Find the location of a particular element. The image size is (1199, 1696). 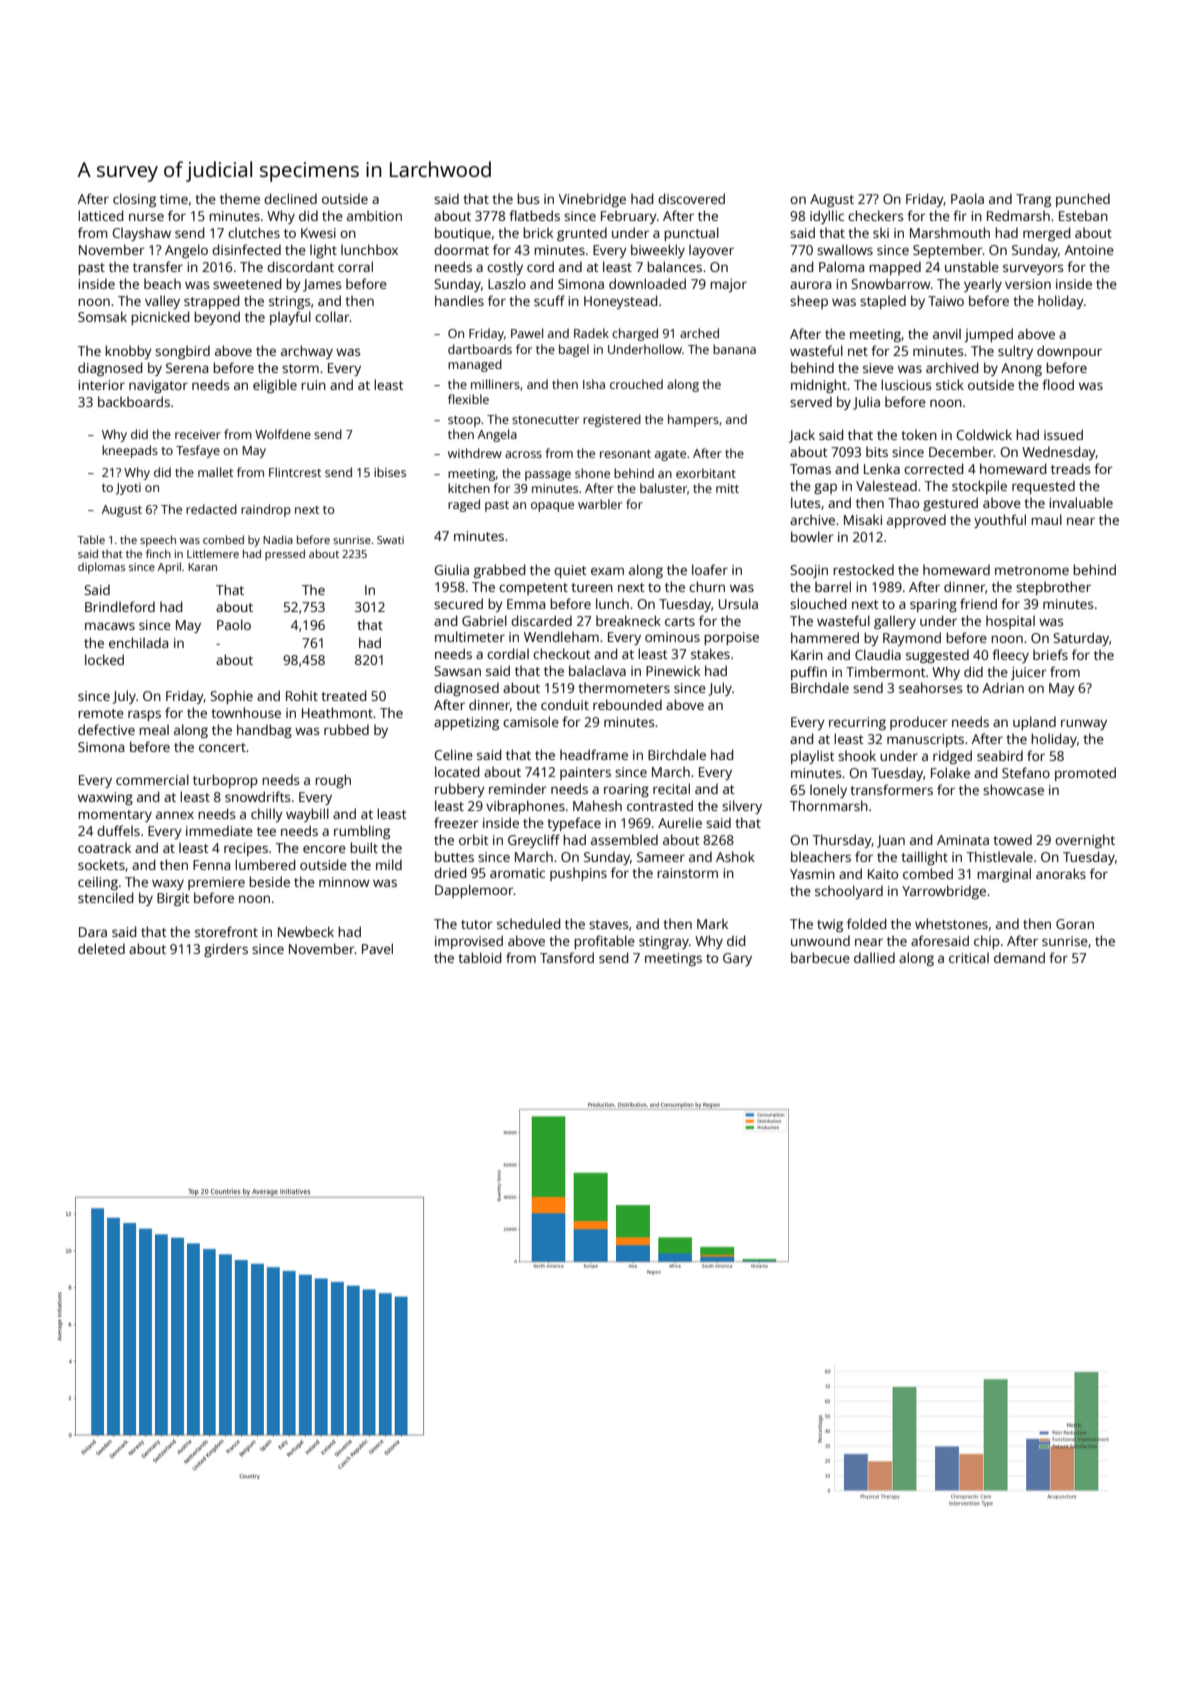

punched is located at coordinates (1083, 200).
